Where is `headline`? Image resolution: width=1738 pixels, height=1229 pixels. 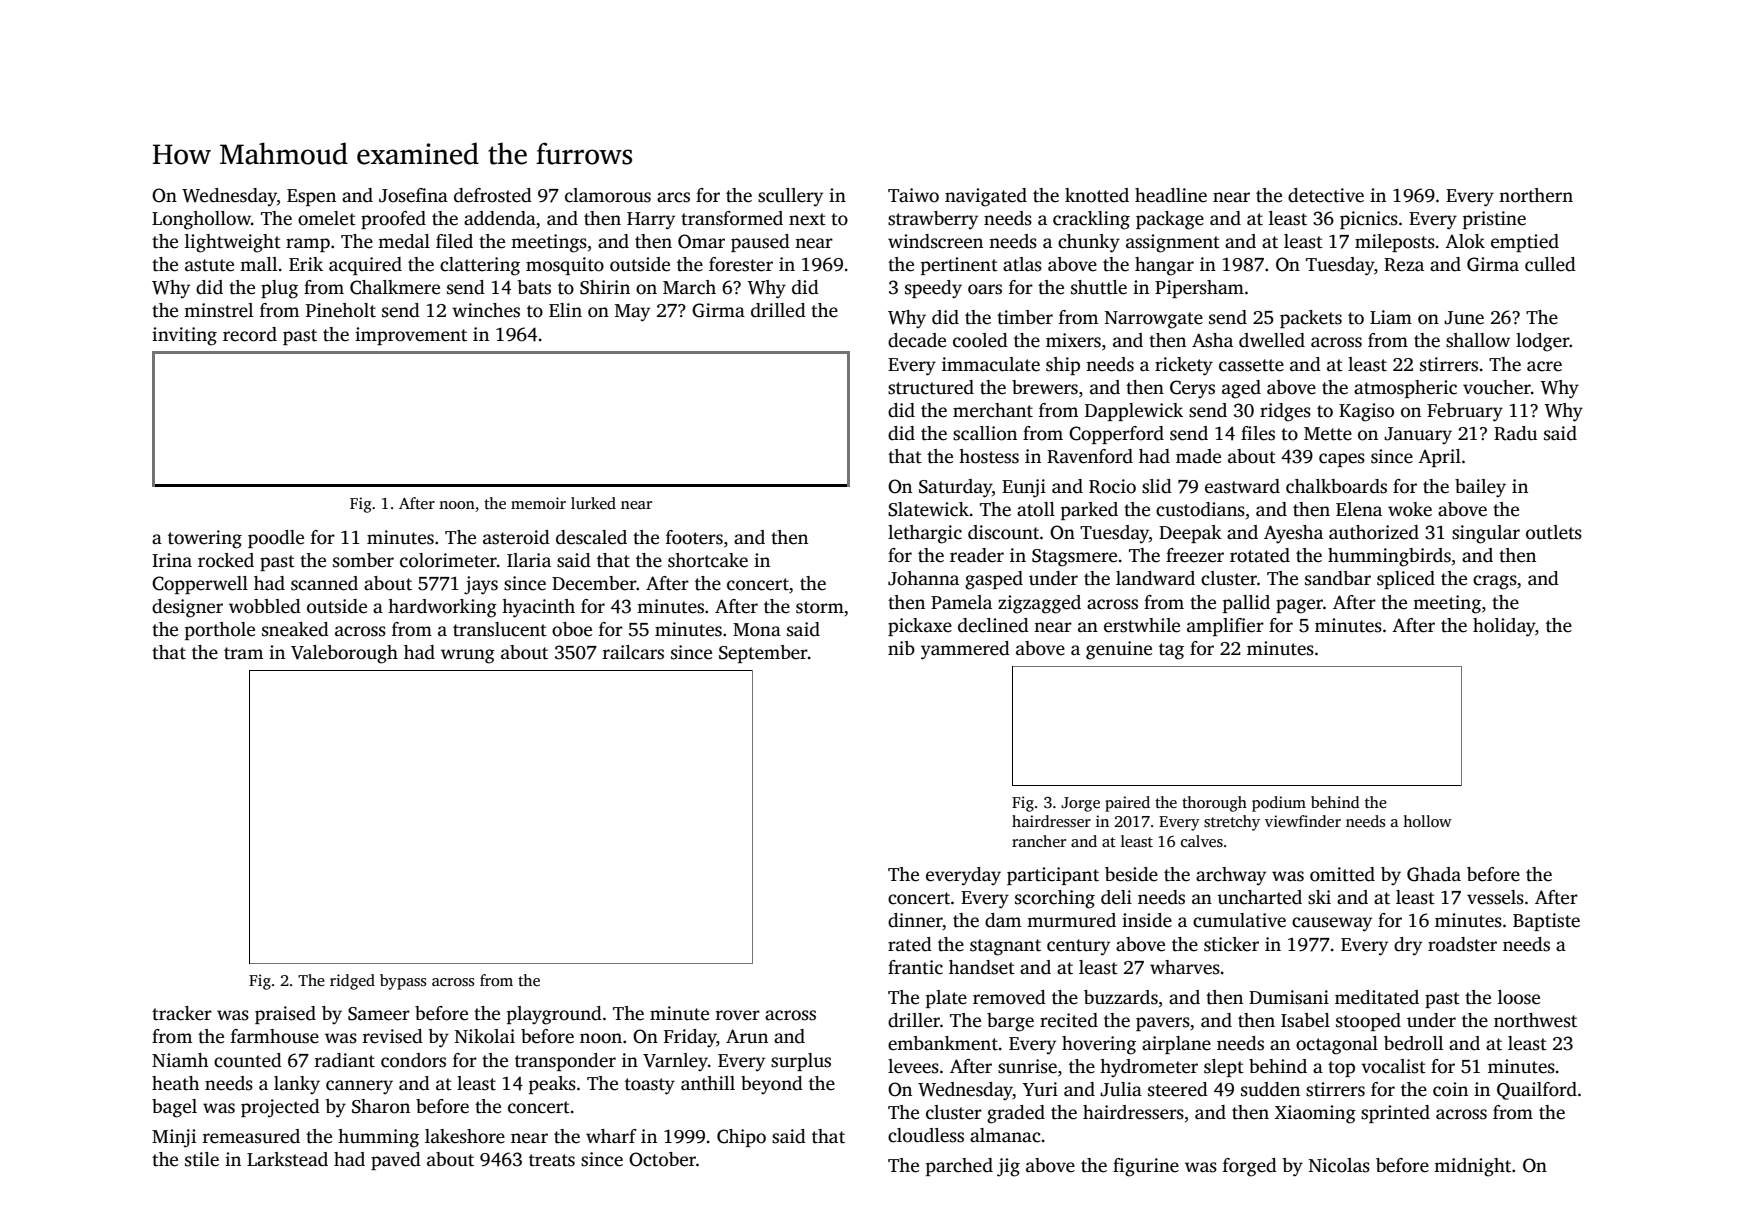 headline is located at coordinates (1171, 195).
